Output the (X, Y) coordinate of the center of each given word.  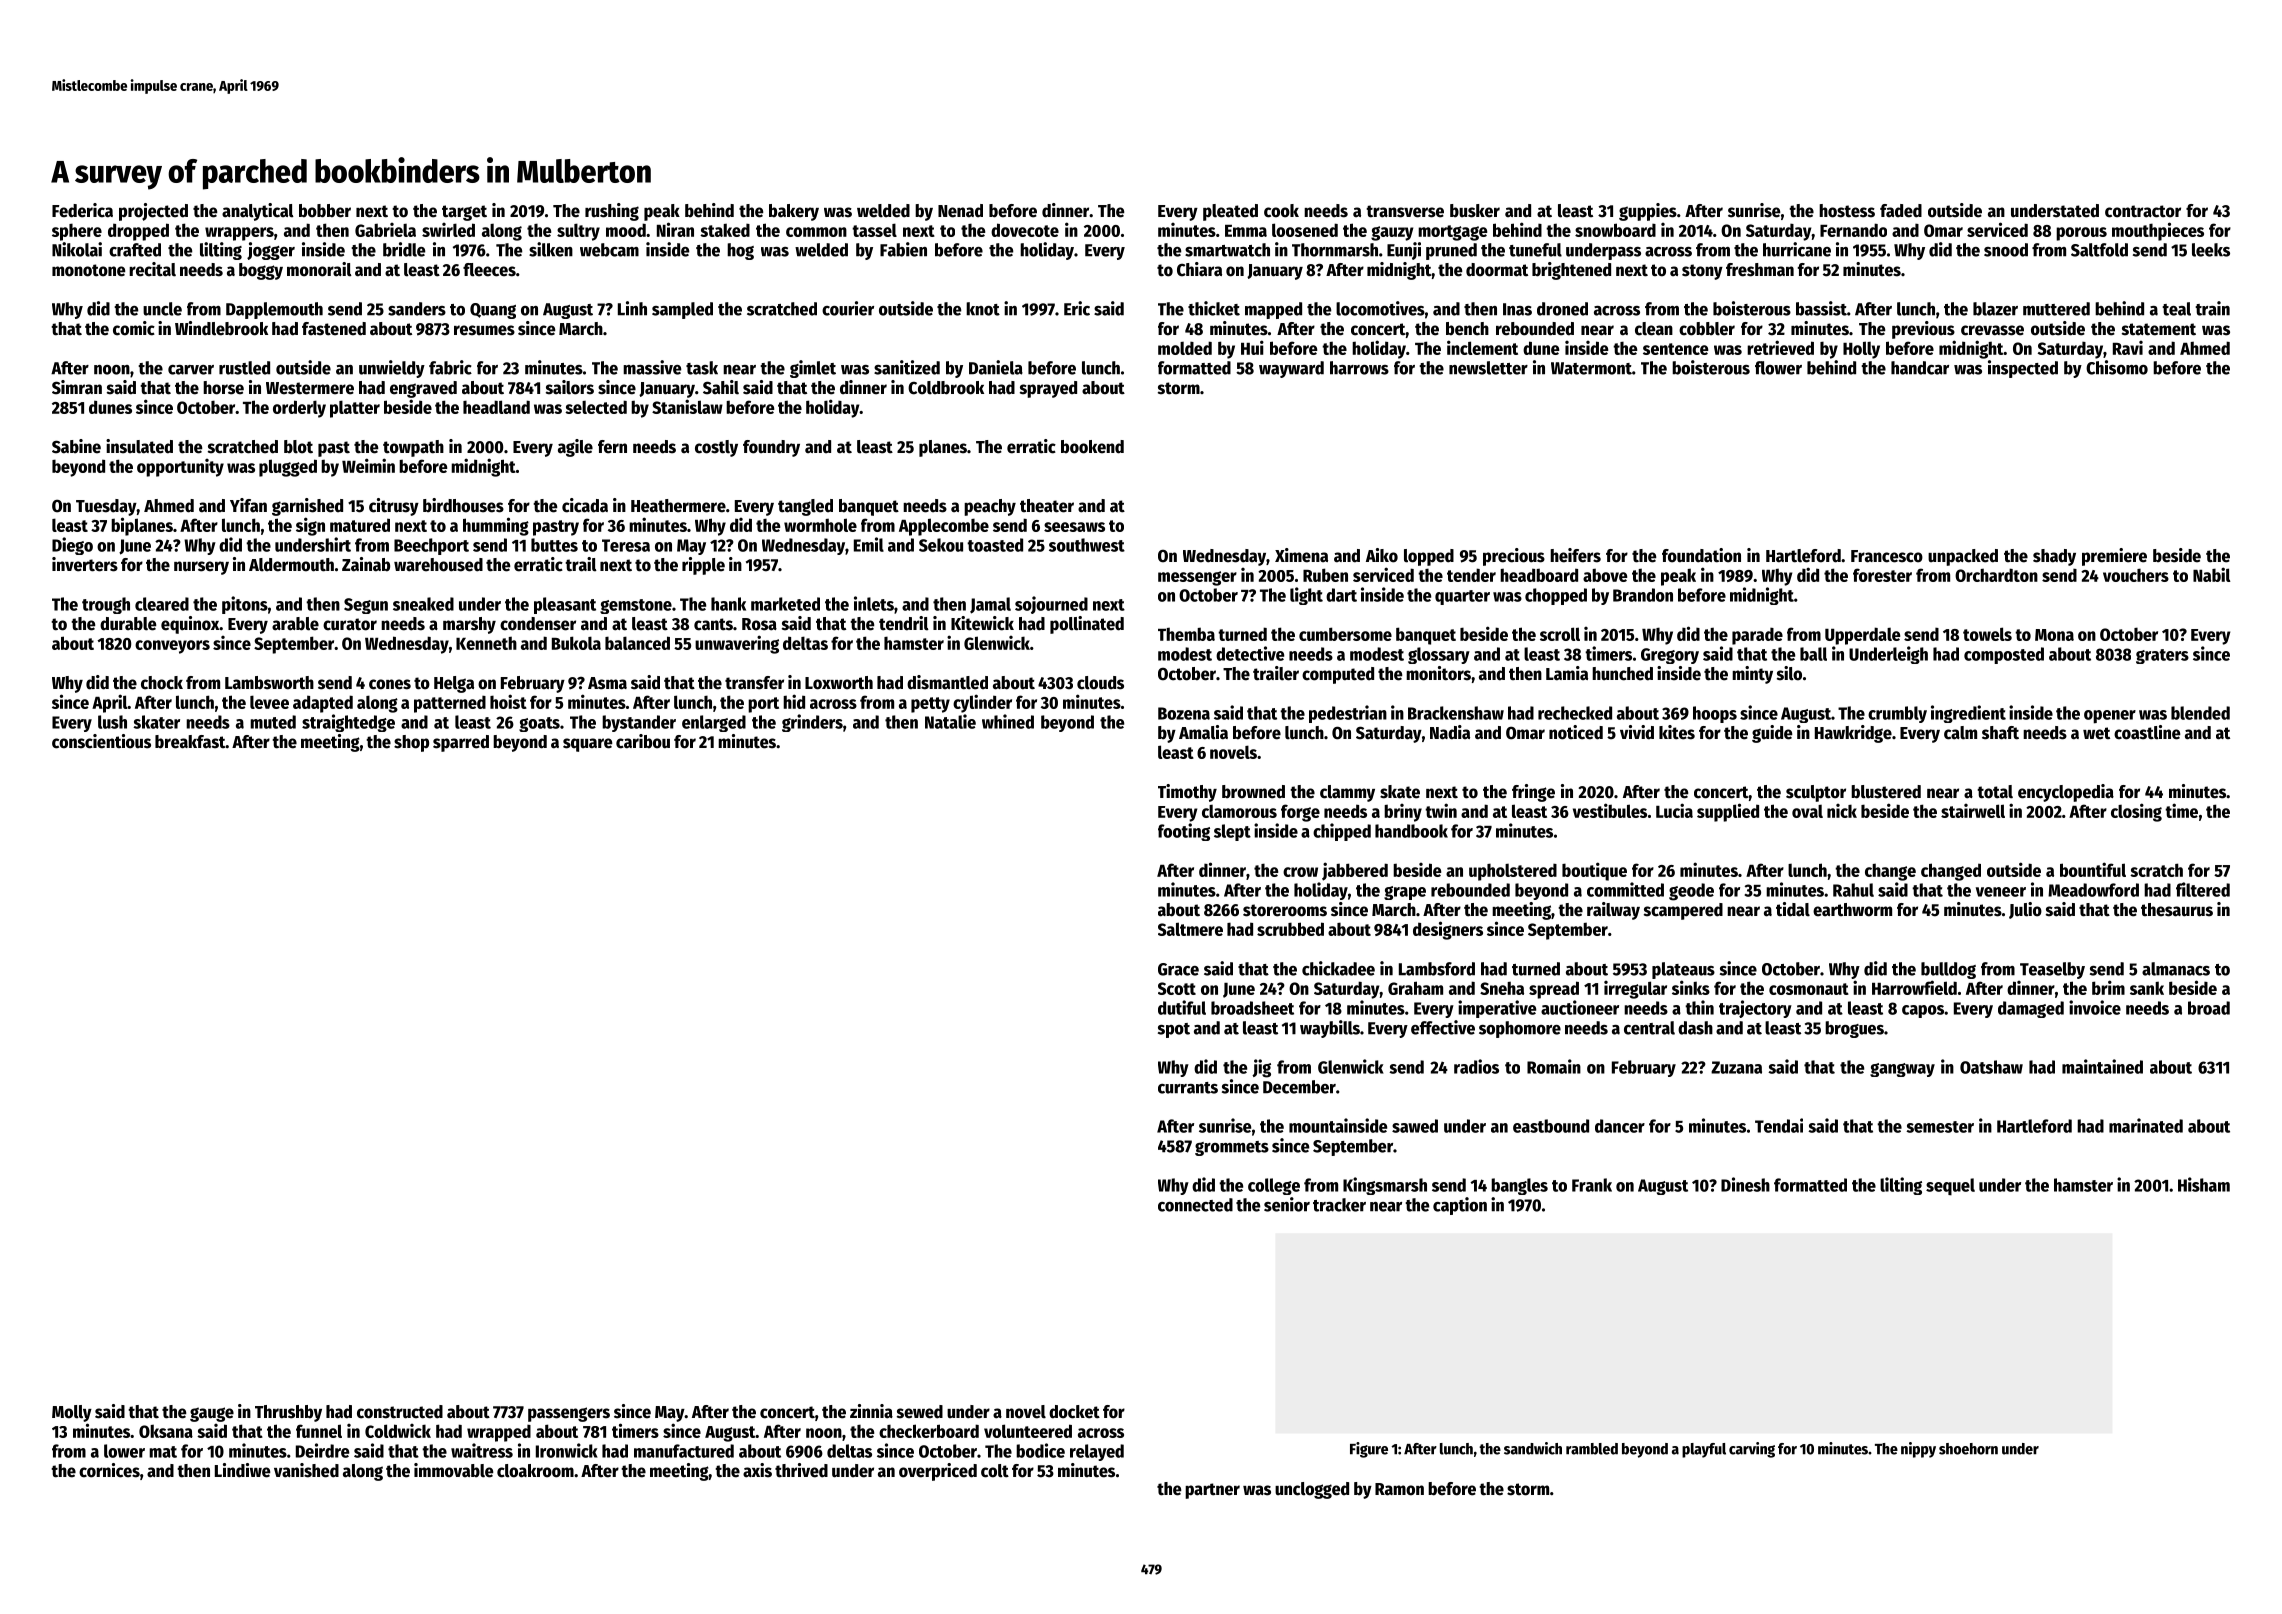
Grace (1178, 969)
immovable (453, 1470)
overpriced (938, 1472)
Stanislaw (687, 406)
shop (411, 743)
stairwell (1973, 811)
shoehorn (1968, 1449)
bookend (1092, 447)
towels (1987, 634)
